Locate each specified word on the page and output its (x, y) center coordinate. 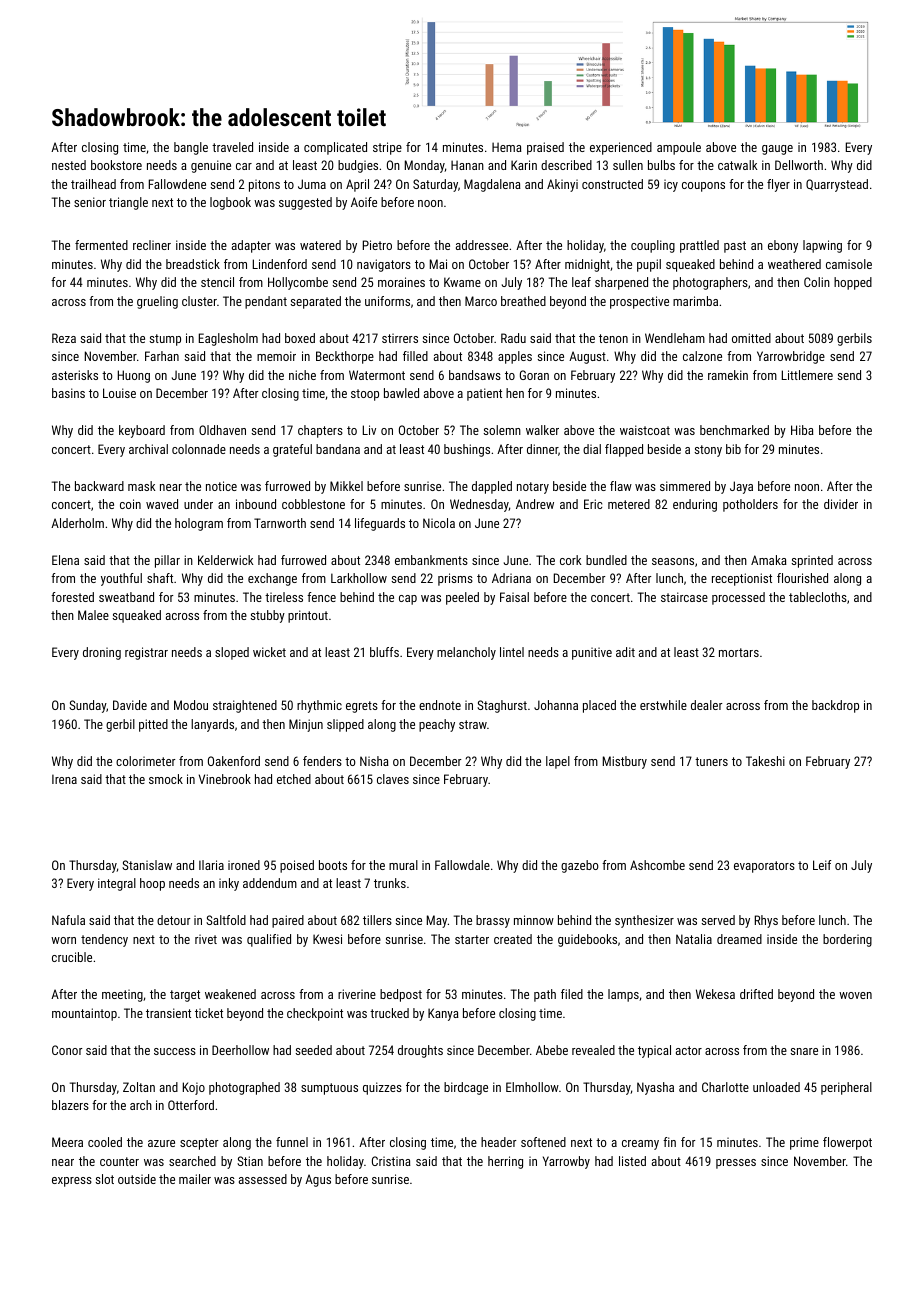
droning (102, 653)
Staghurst (502, 706)
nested (69, 165)
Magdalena (492, 185)
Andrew (535, 504)
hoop (152, 884)
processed (738, 598)
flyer (778, 185)
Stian (250, 1161)
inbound (256, 504)
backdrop (835, 706)
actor (689, 1050)
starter (472, 939)
